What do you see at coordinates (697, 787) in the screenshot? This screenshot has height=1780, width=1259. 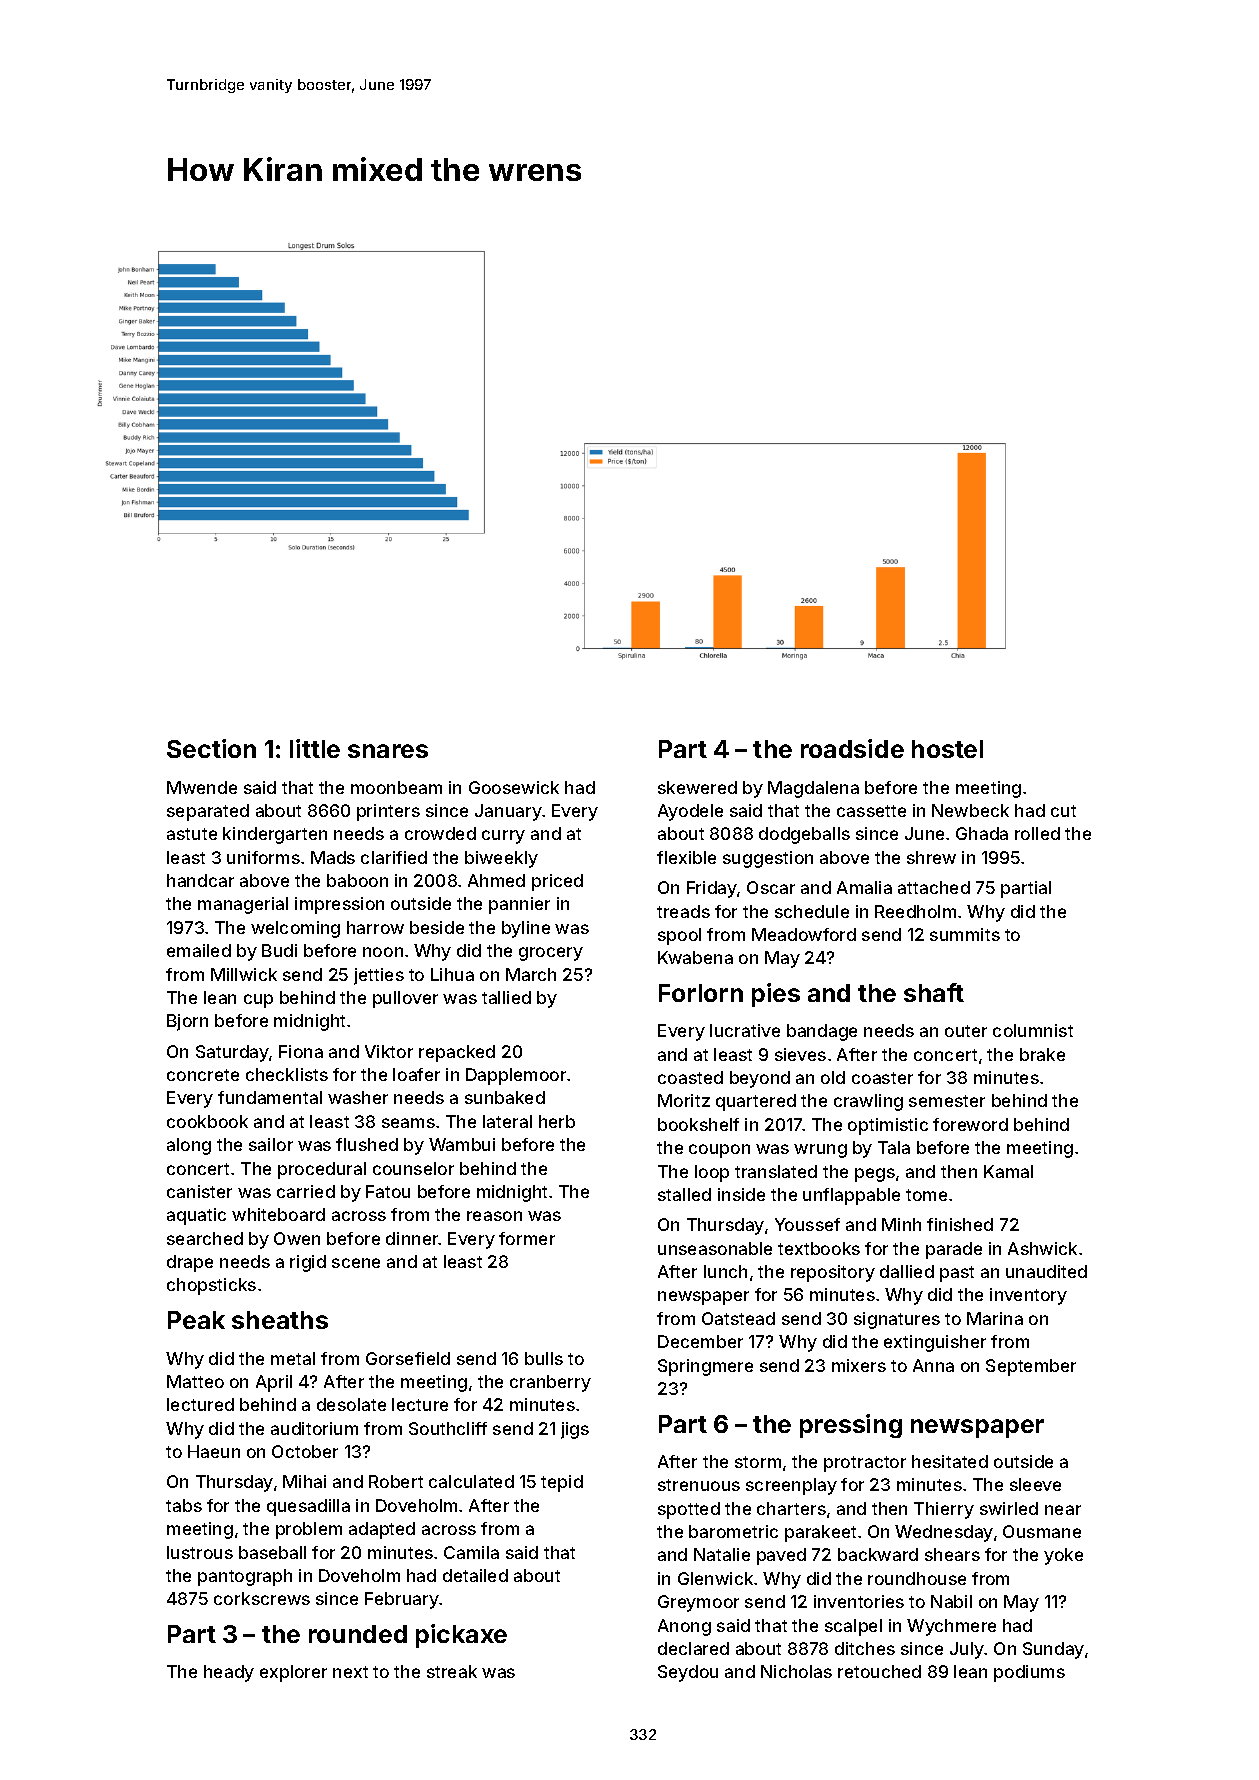 I see `skewered` at bounding box center [697, 787].
